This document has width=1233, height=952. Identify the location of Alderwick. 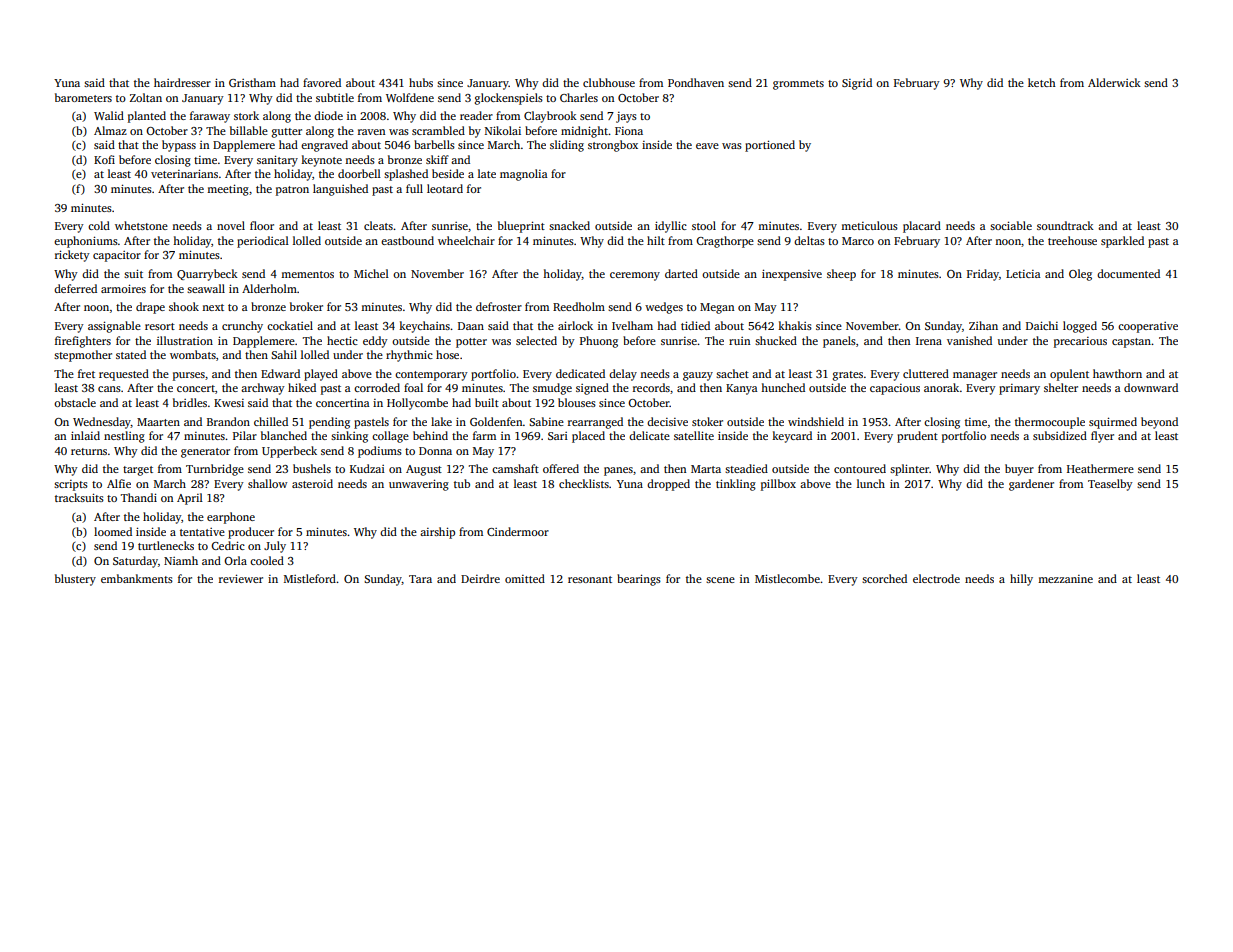
(1114, 82).
